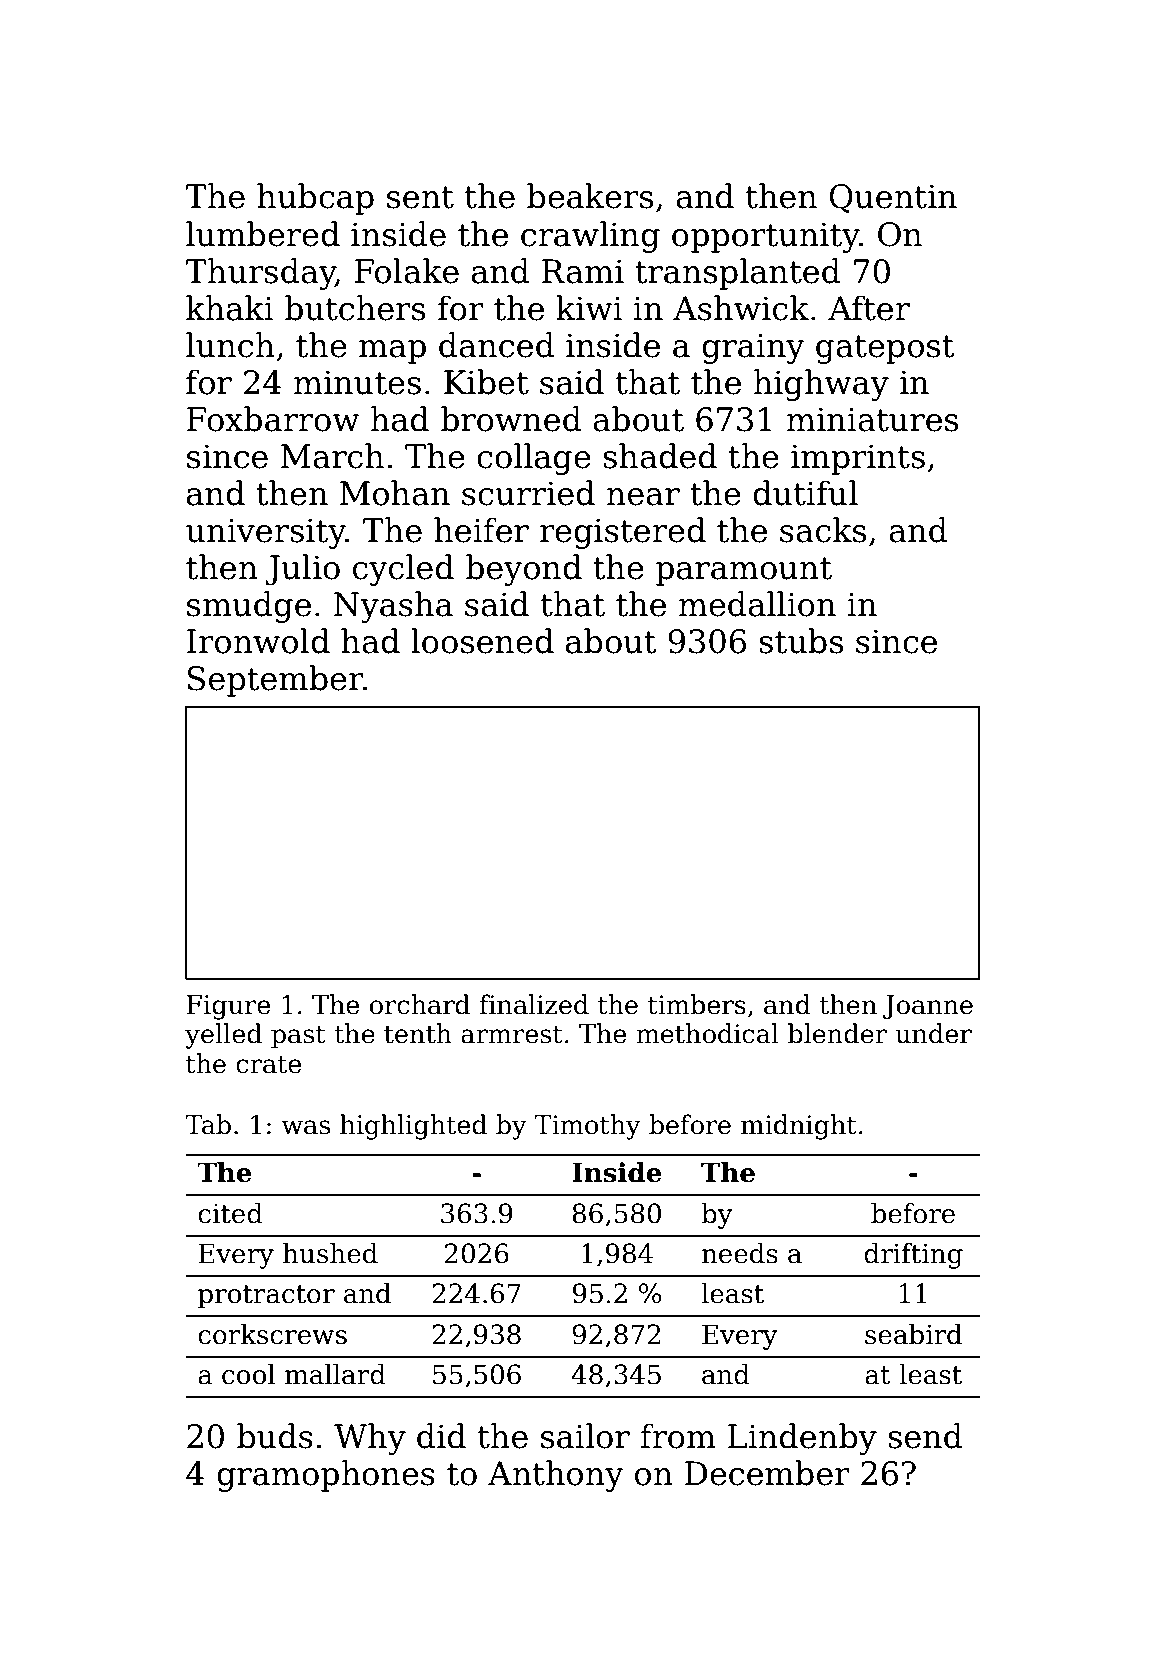 The height and width of the screenshot is (1654, 1165). I want to click on blender, so click(837, 1033).
